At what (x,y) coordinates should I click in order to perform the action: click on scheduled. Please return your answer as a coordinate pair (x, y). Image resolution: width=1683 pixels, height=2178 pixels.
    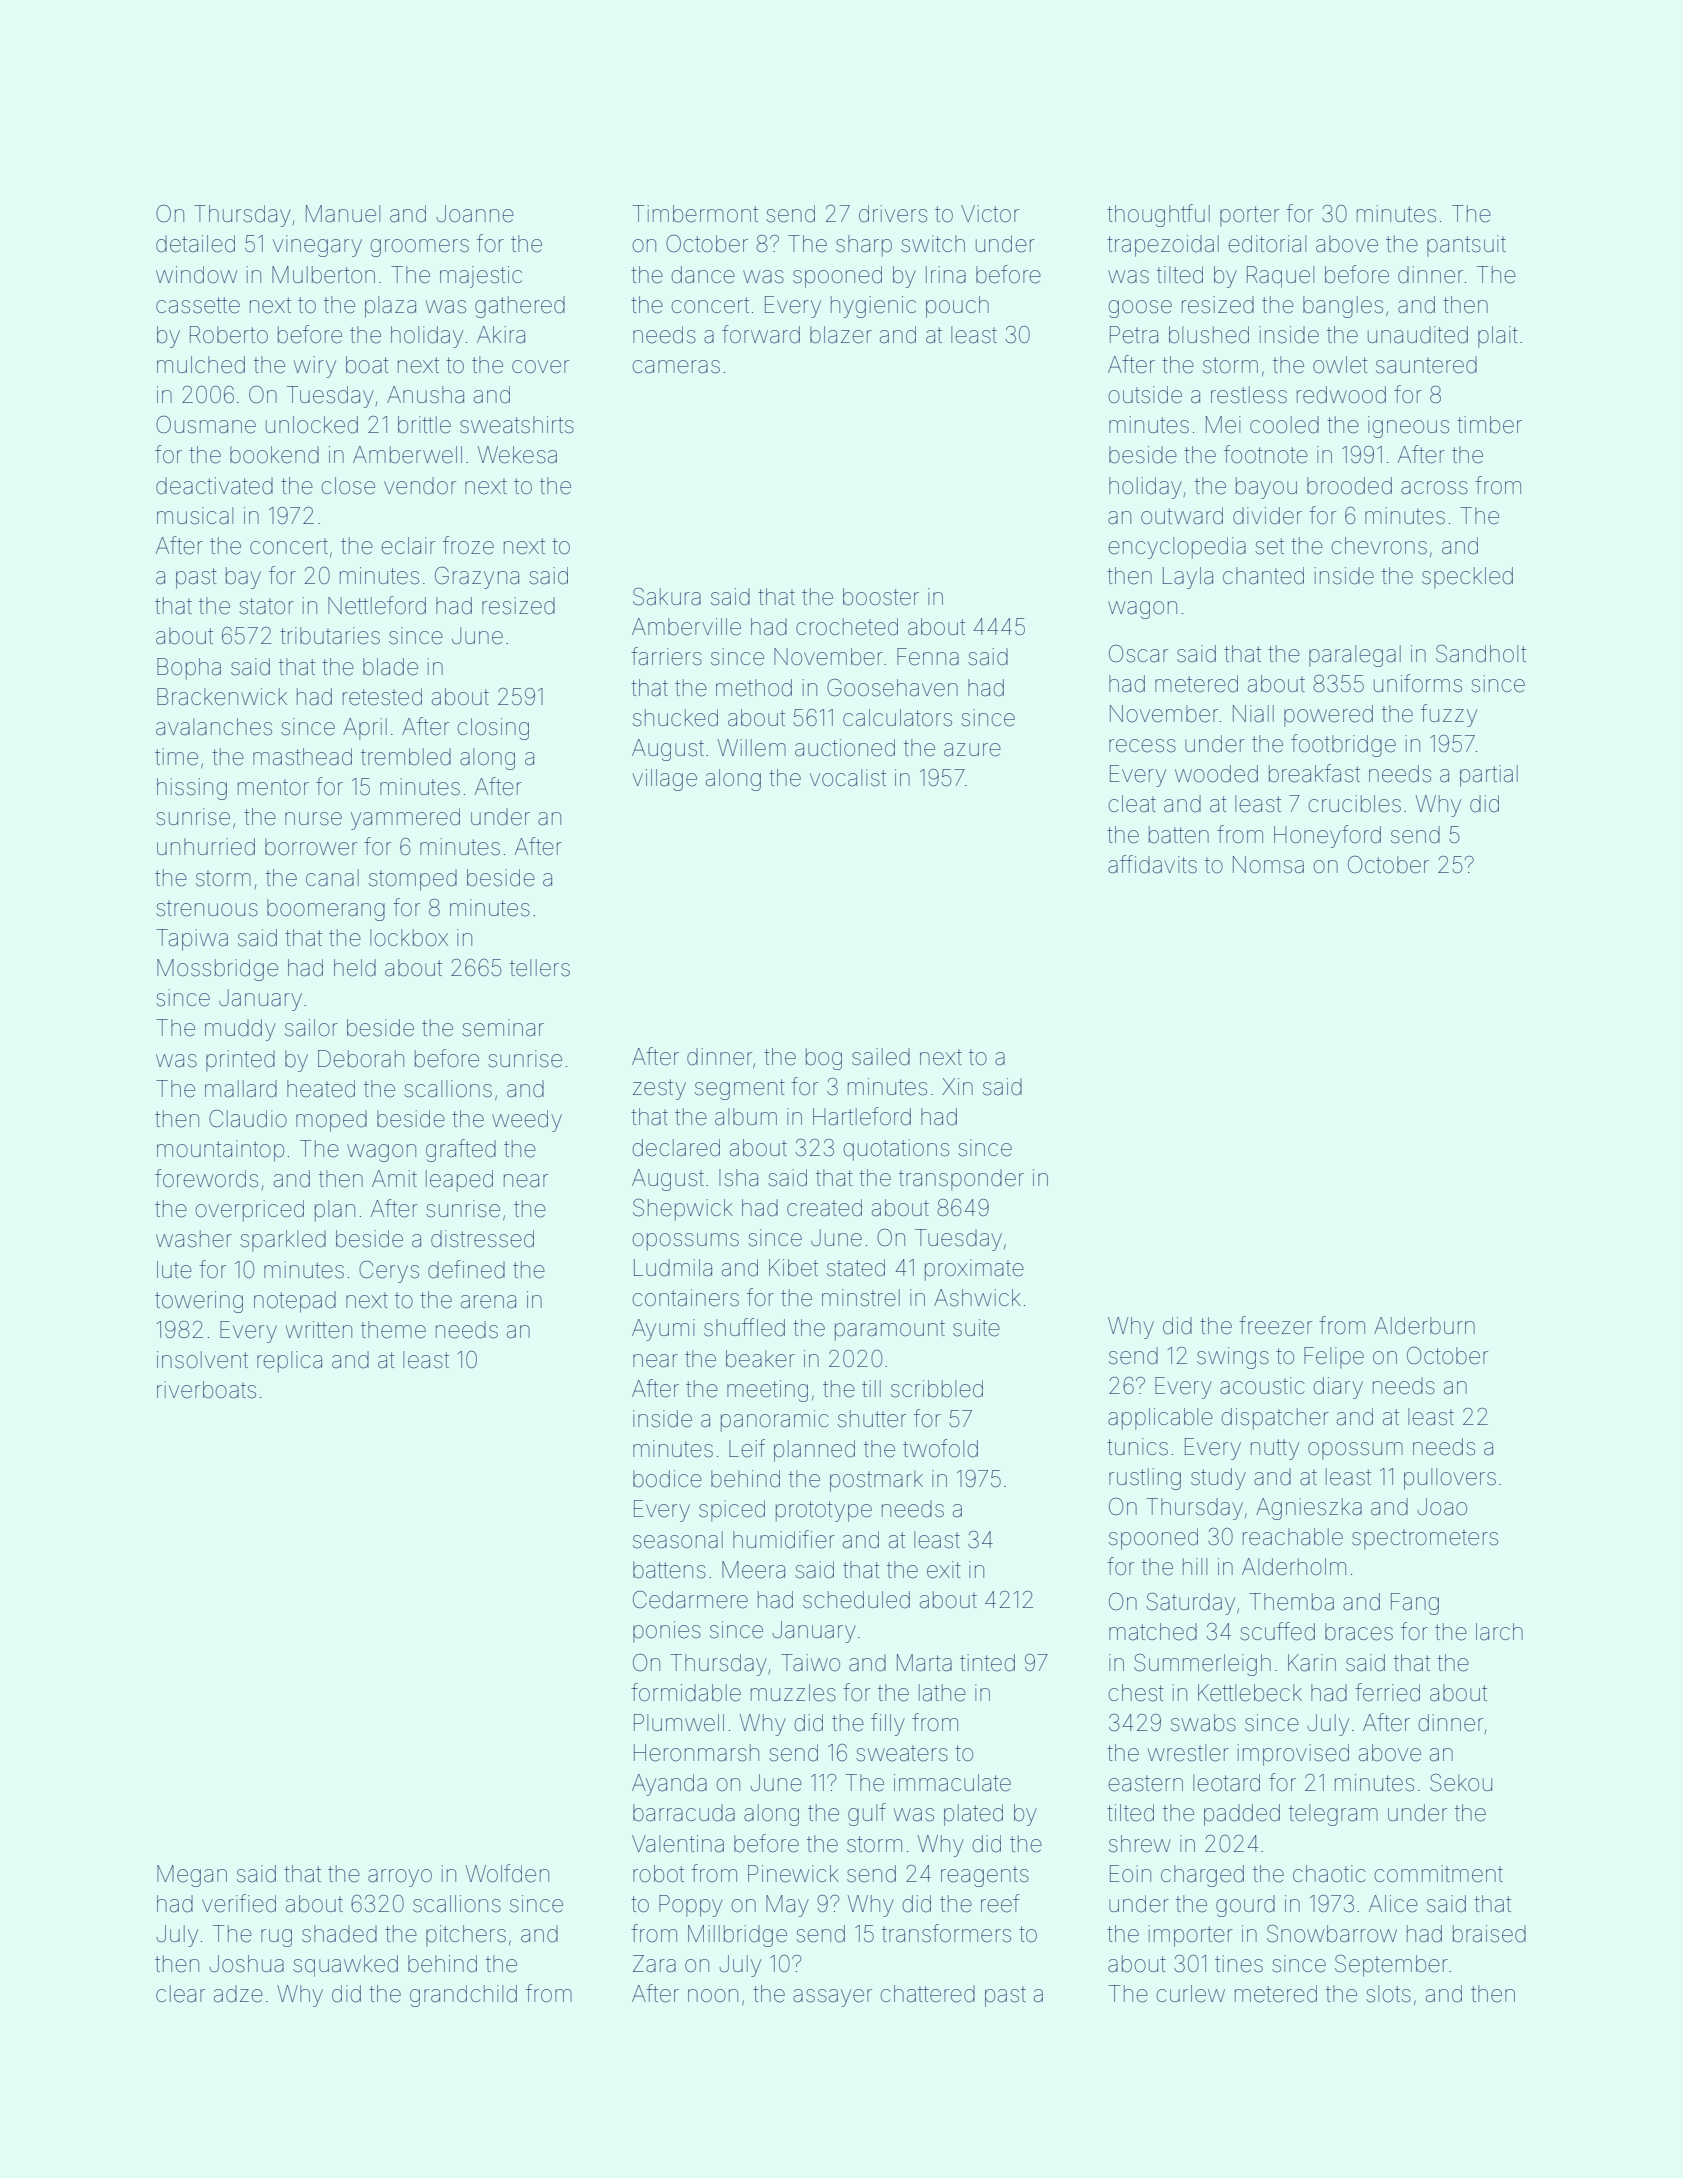
    Looking at the image, I should click on (856, 1600).
